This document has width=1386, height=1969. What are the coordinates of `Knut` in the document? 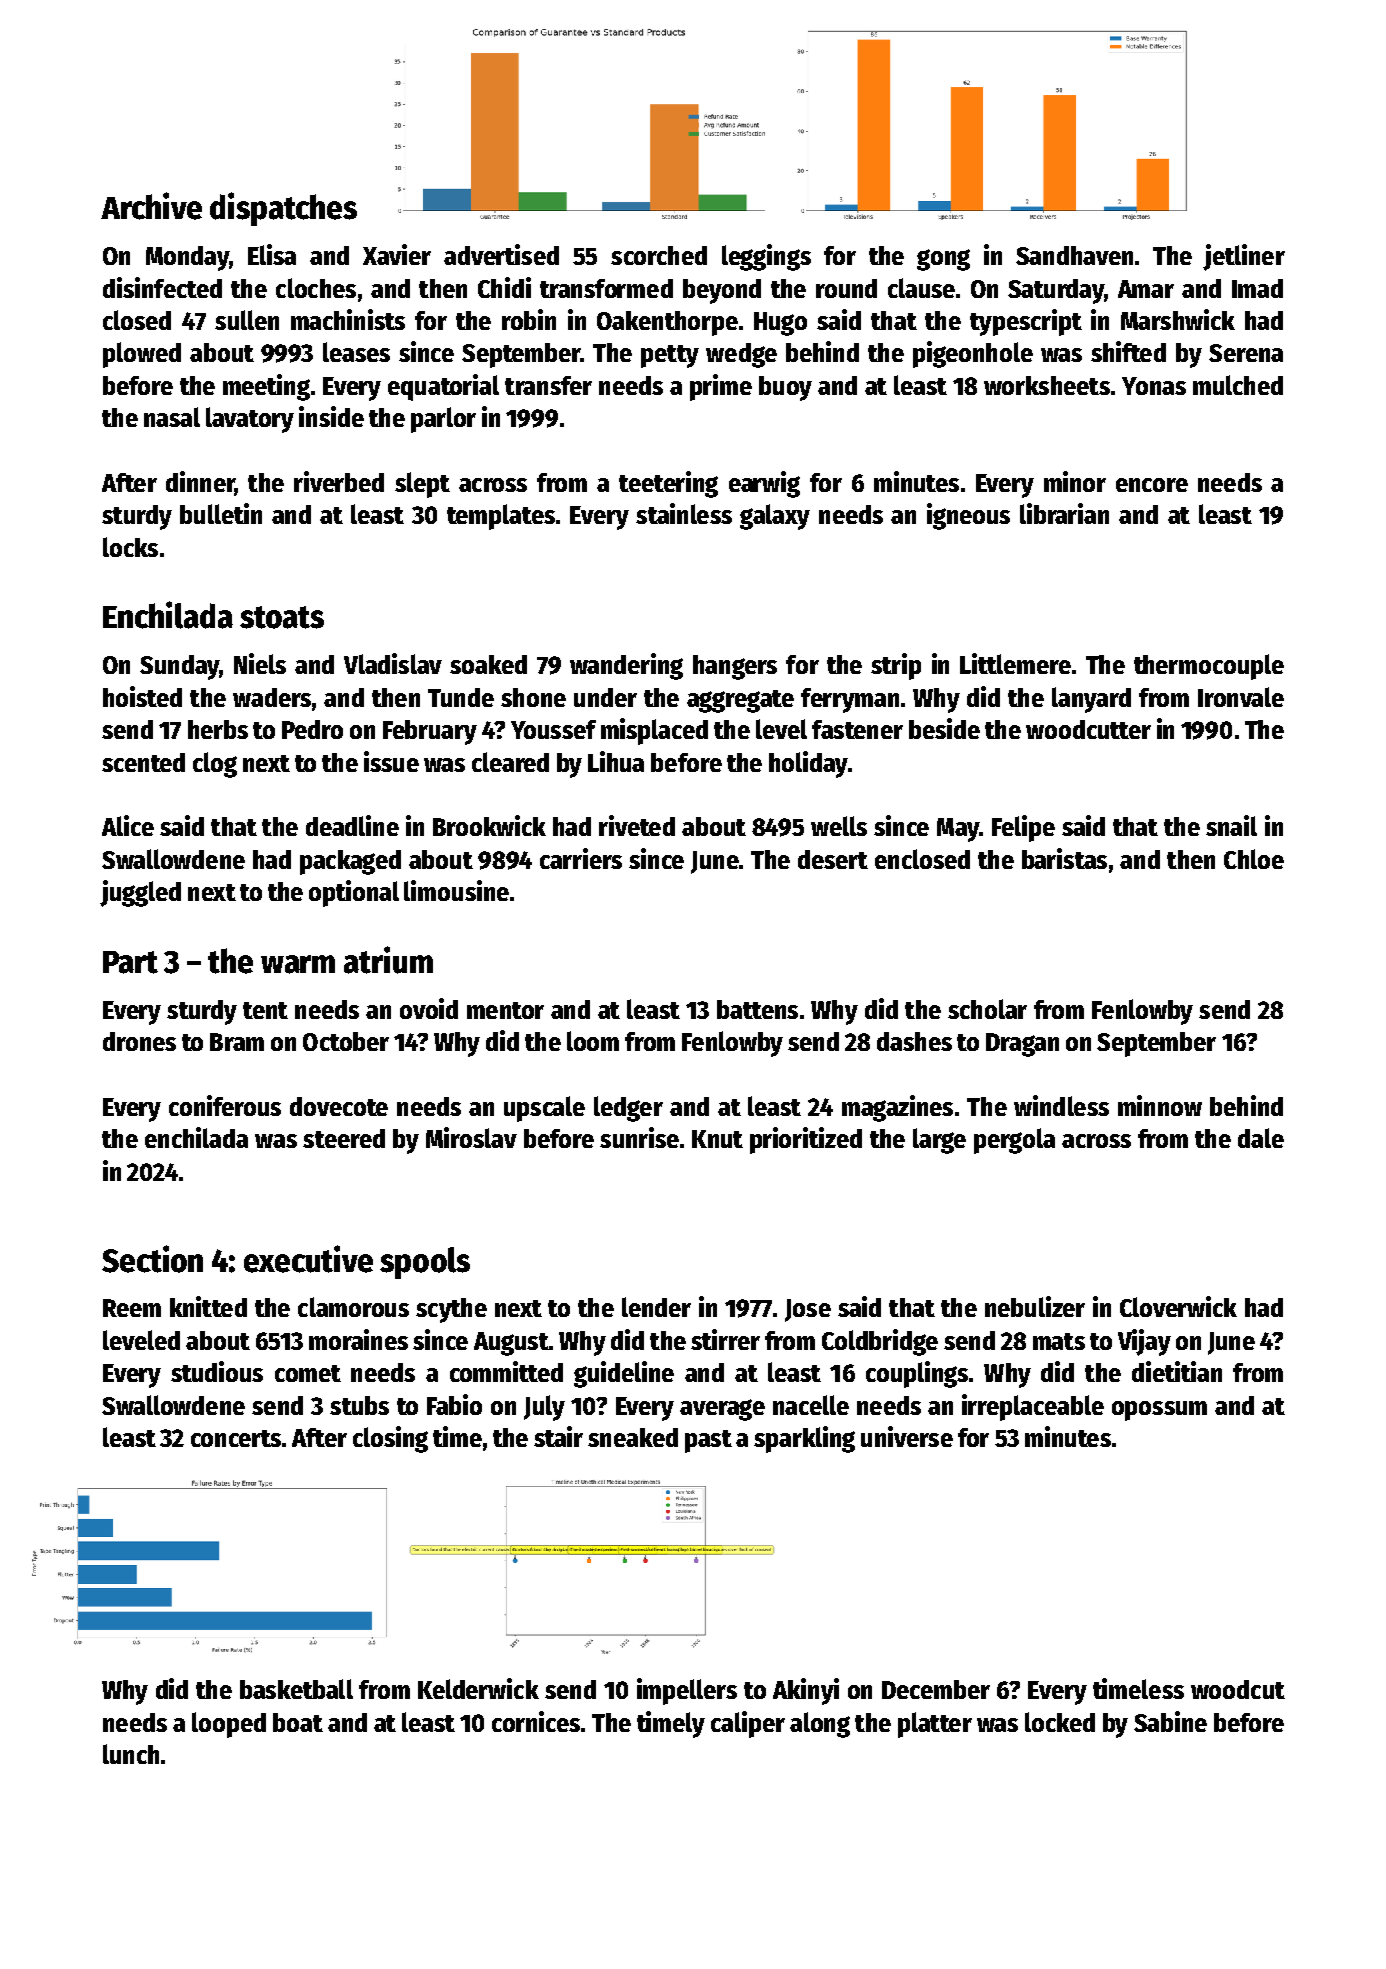 It's located at (717, 1139).
